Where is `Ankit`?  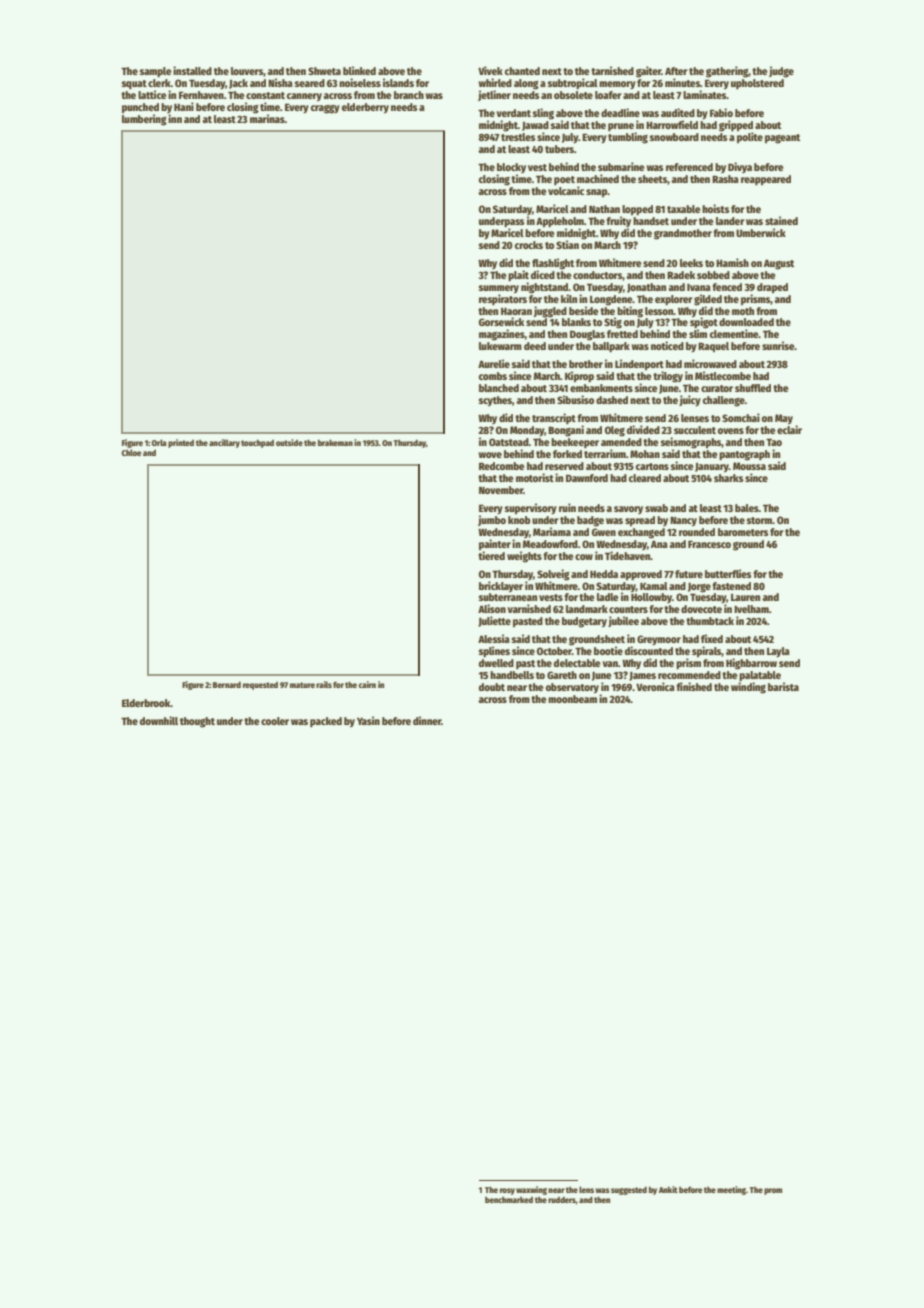
Ankit is located at coordinates (668, 1189).
